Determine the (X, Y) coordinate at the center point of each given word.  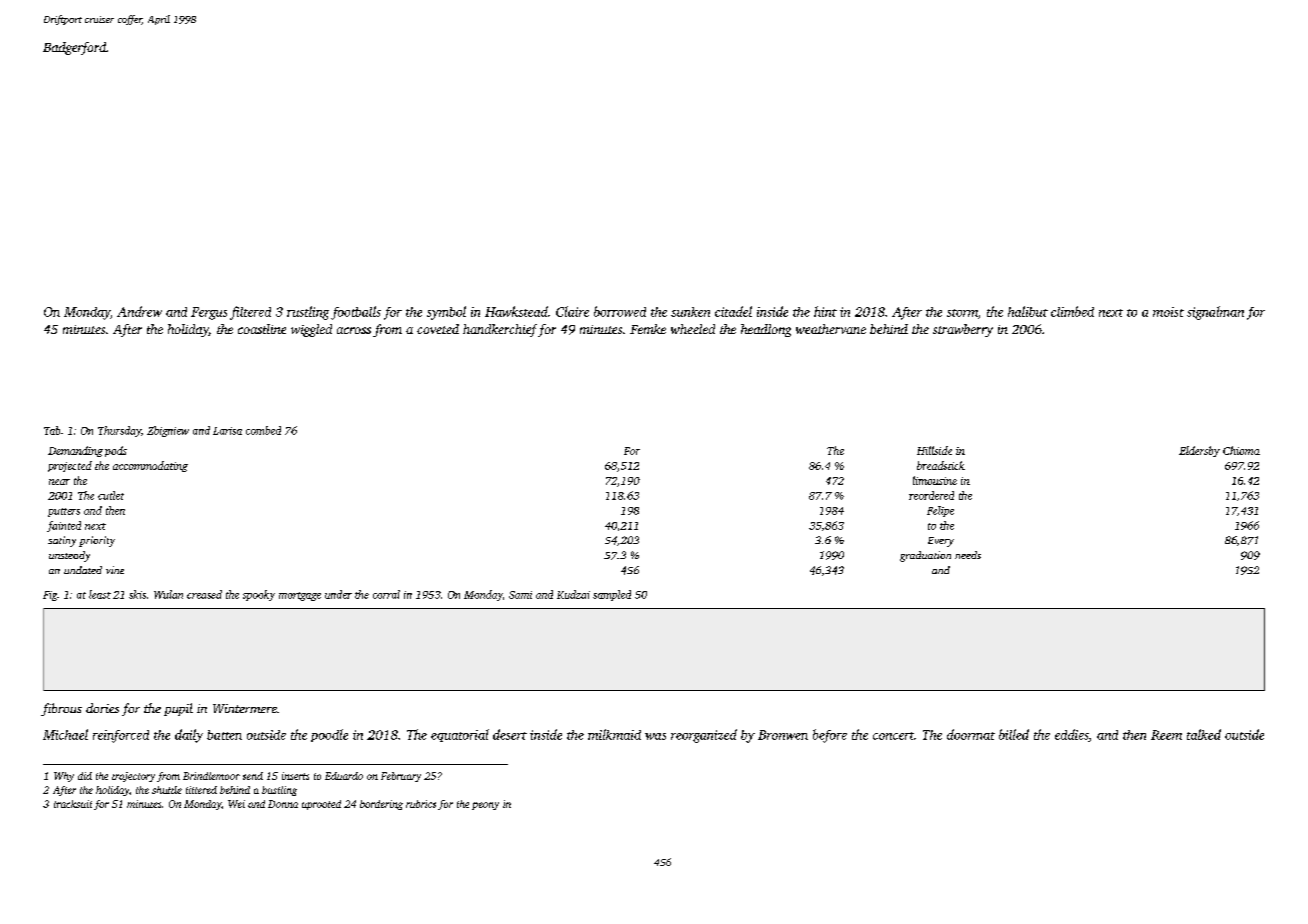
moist (1168, 312)
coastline (262, 329)
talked (1204, 734)
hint (825, 311)
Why (64, 777)
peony (485, 806)
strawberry (963, 330)
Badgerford (74, 48)
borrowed (620, 311)
